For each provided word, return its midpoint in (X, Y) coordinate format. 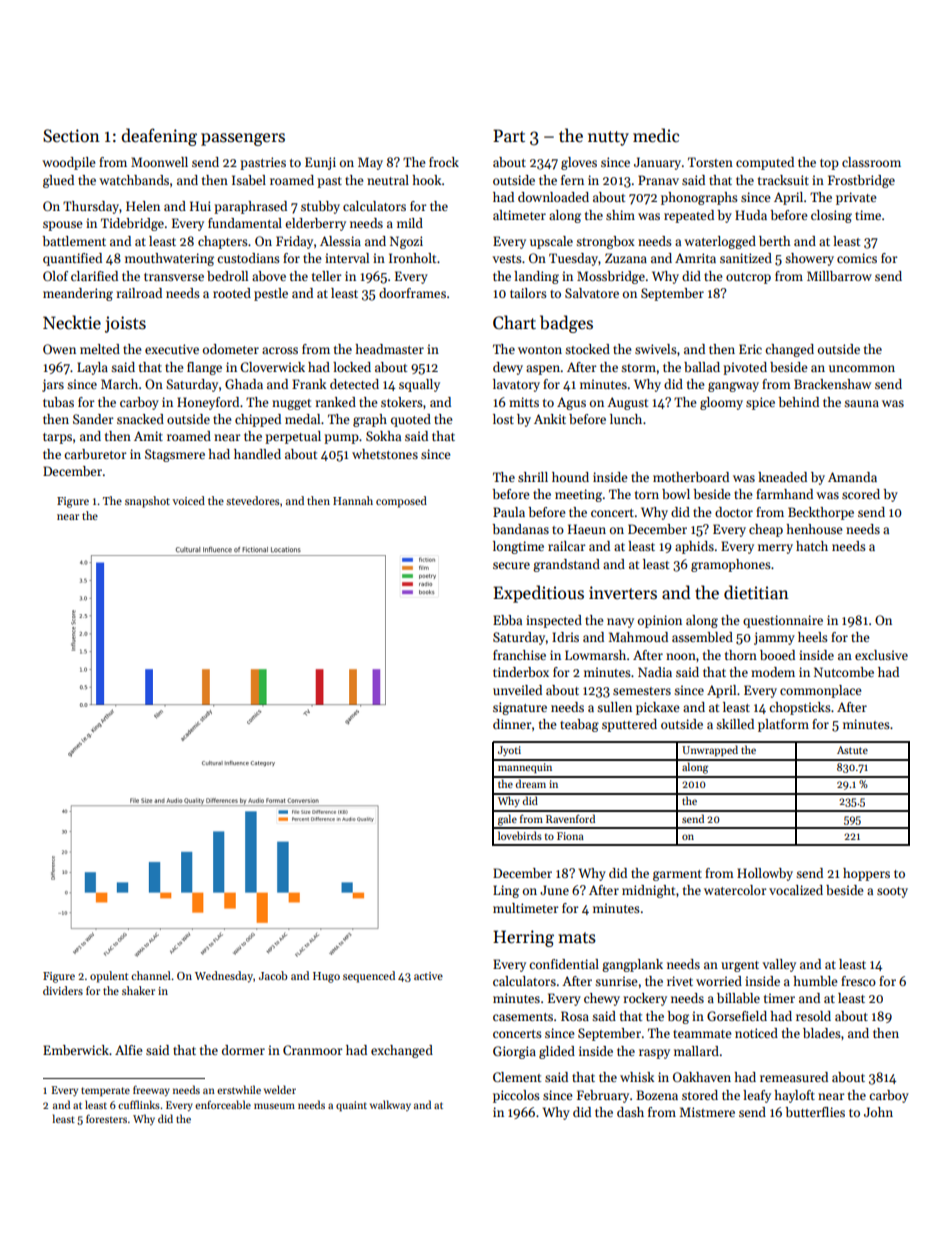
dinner (512, 724)
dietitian (756, 592)
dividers (63, 990)
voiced (188, 500)
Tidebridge (132, 224)
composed (401, 502)
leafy (757, 1096)
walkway (390, 1105)
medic (656, 135)
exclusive (881, 655)
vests (507, 259)
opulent (109, 977)
